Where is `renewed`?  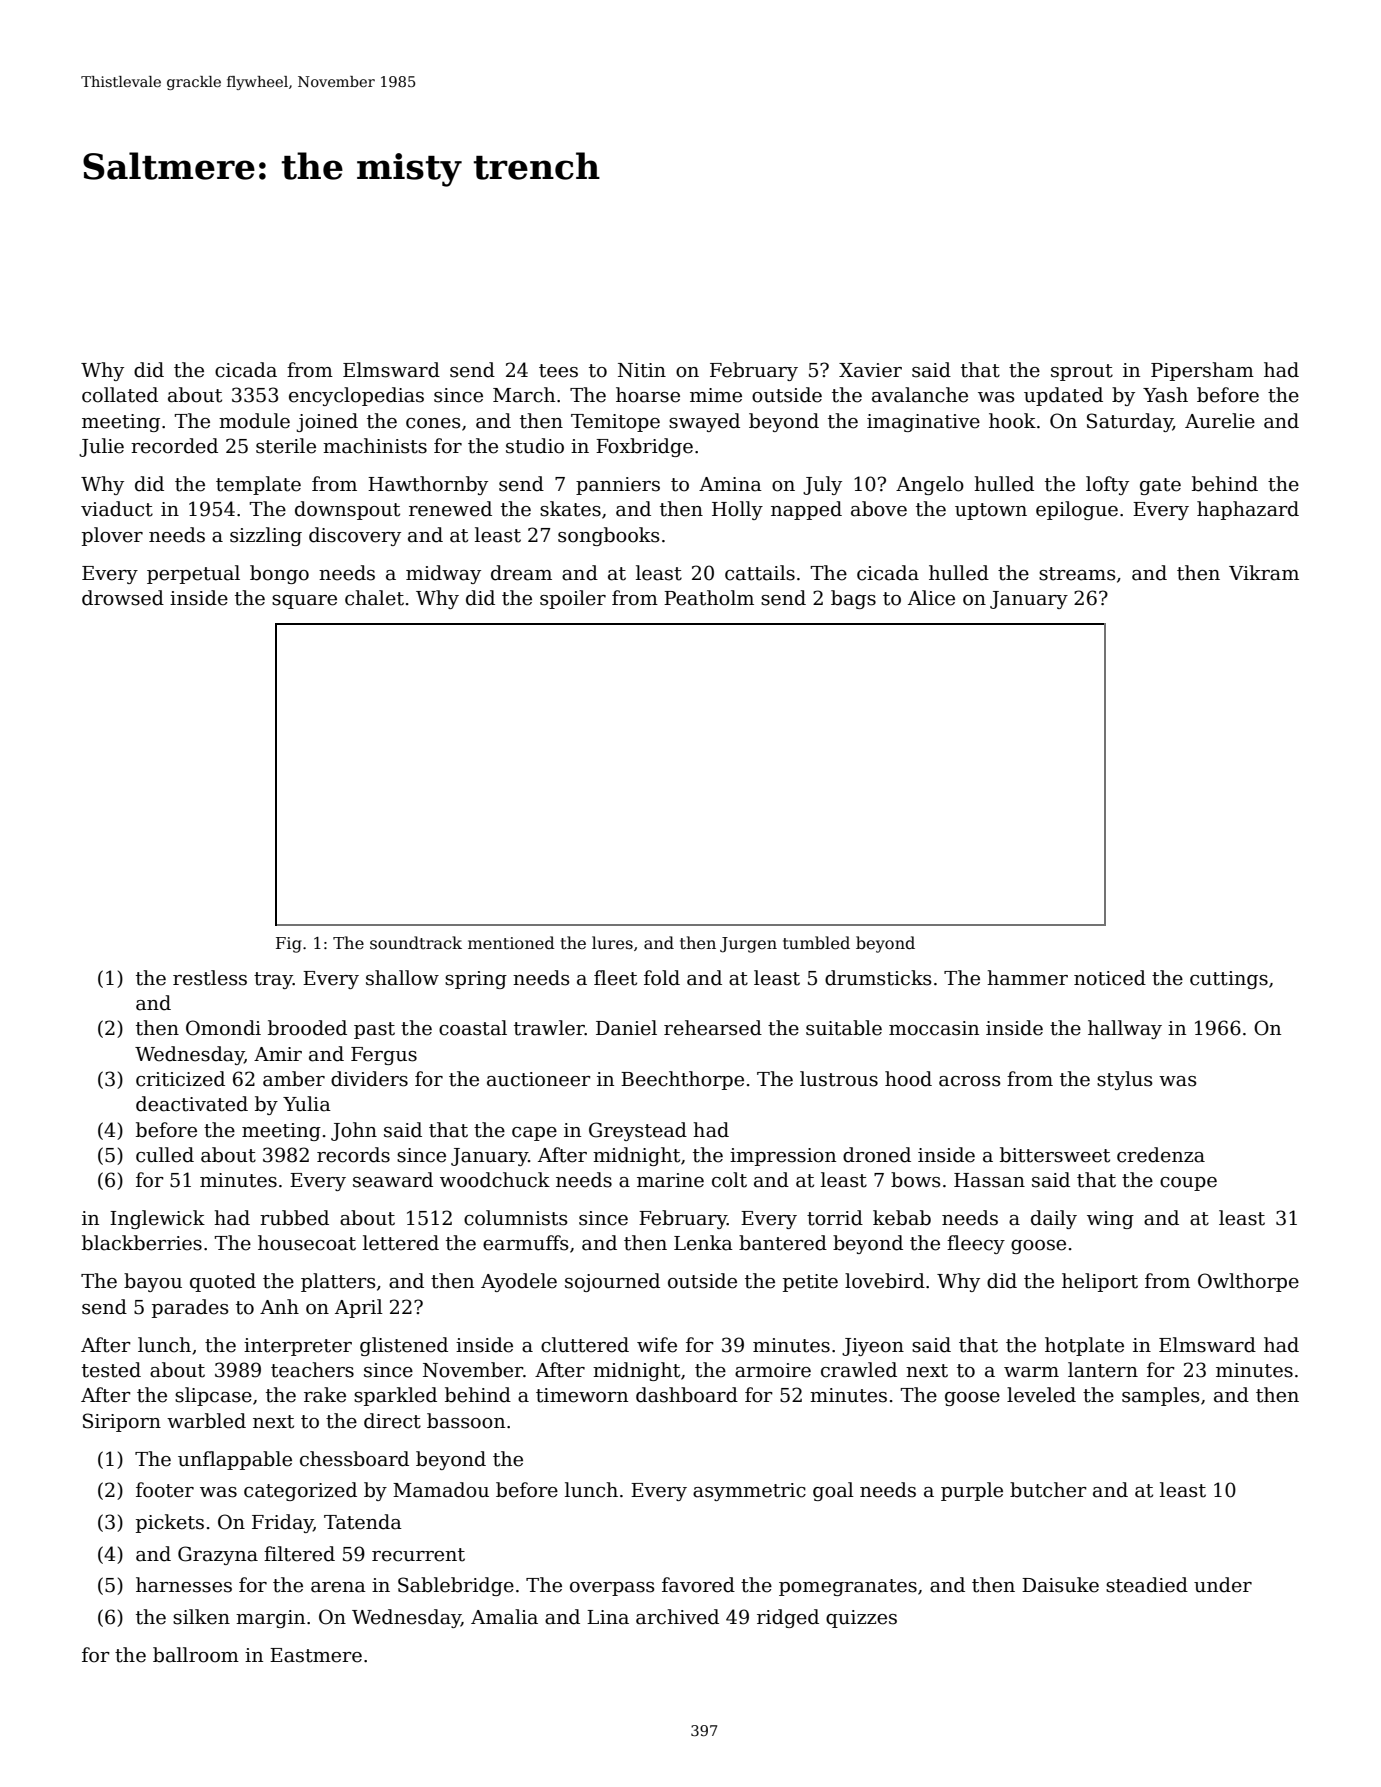
renewed is located at coordinates (450, 509).
